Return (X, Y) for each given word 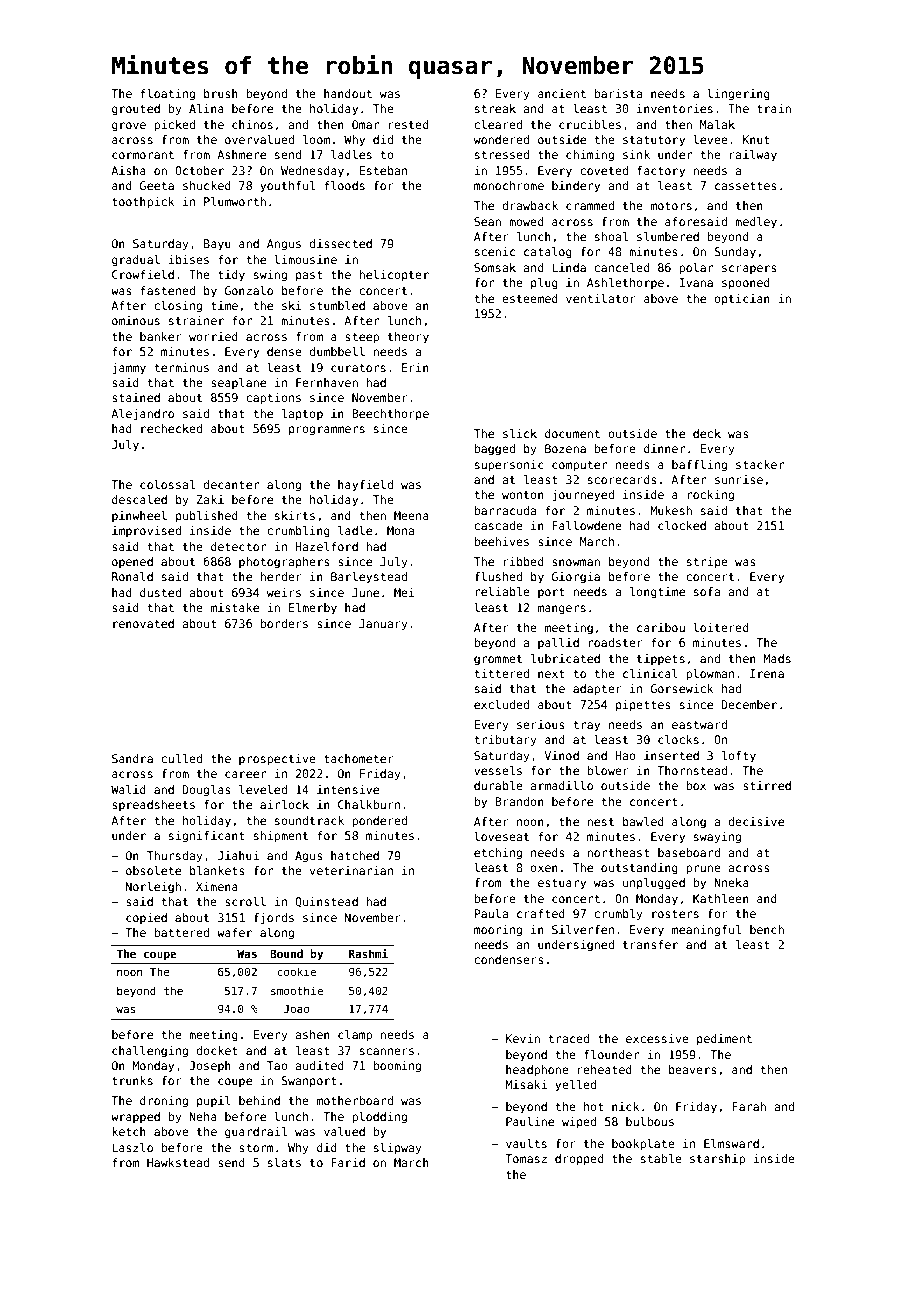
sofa (707, 591)
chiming (590, 156)
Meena (411, 515)
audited (319, 1065)
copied (146, 918)
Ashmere (241, 154)
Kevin (523, 1038)
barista (618, 93)
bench (767, 929)
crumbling (298, 532)
